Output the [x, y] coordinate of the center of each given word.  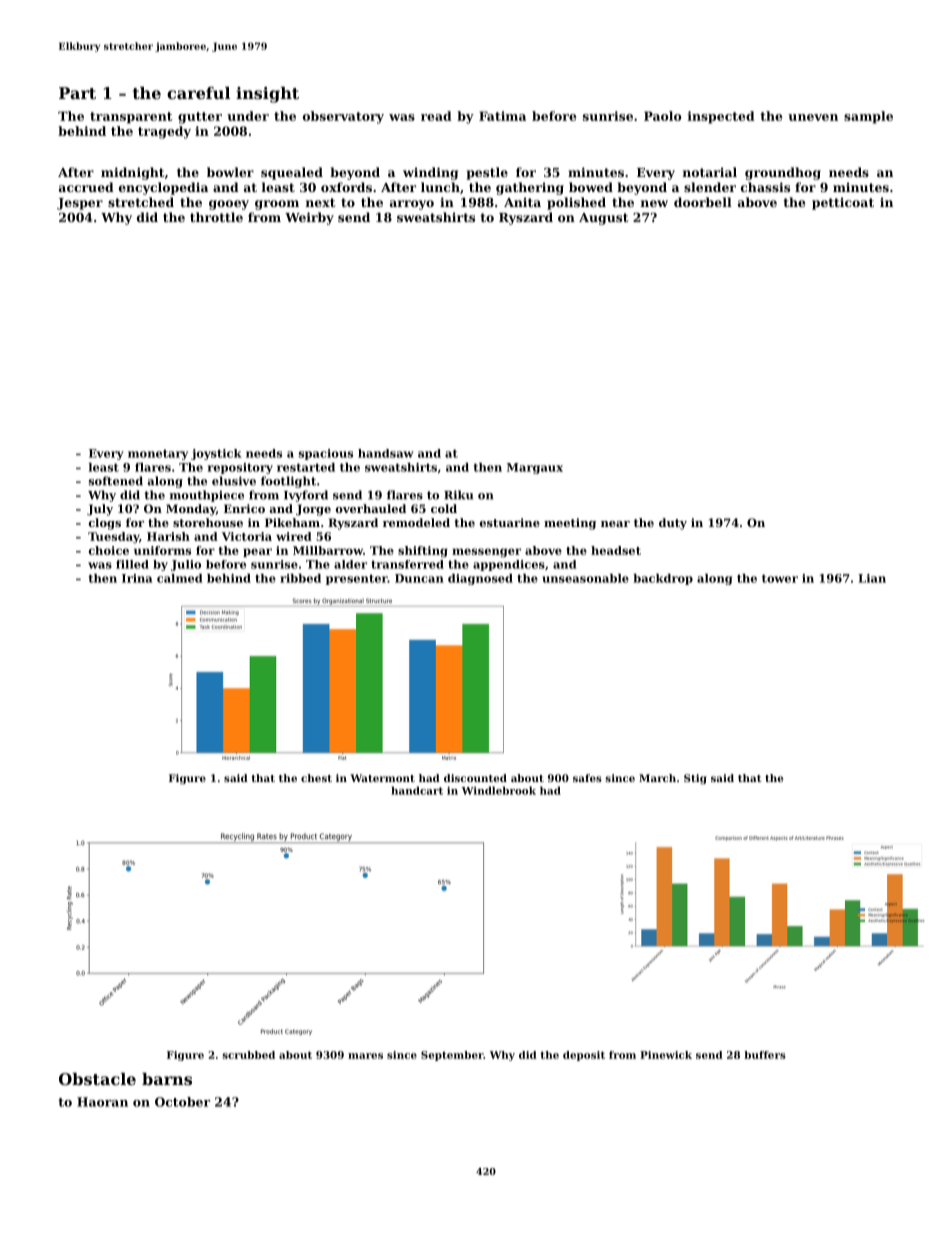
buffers [765, 1055]
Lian [872, 578]
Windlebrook [499, 790]
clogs [105, 524]
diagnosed [480, 579]
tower [780, 578]
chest [316, 778]
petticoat [843, 203]
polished [576, 203]
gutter [200, 118]
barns [167, 1079]
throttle [216, 217]
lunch [440, 187]
